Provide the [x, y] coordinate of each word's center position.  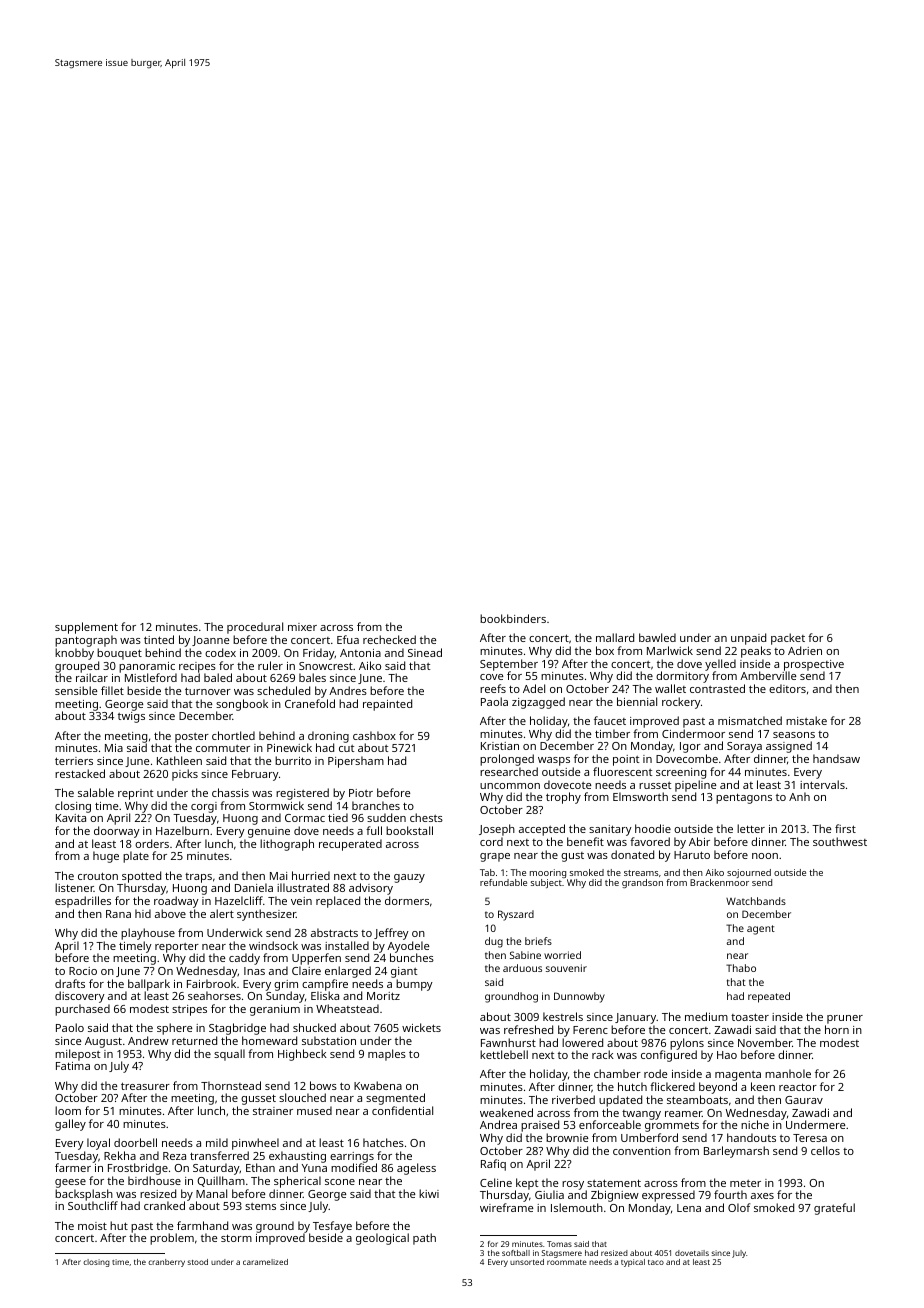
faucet [610, 720]
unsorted [527, 1262]
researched [509, 771]
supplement [86, 628]
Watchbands [756, 901]
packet [788, 639]
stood [197, 1262]
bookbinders [513, 618]
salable [96, 792]
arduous [522, 968]
